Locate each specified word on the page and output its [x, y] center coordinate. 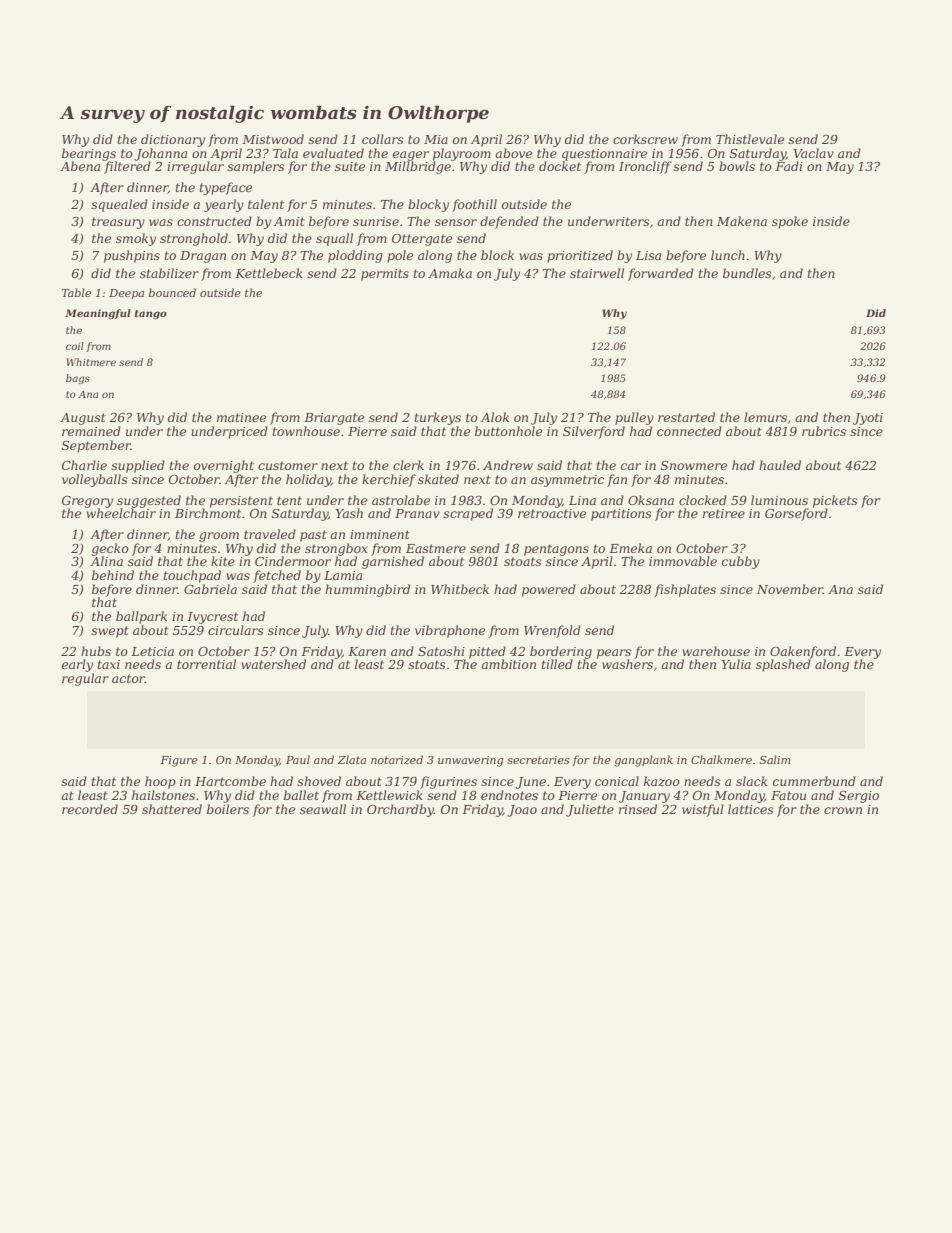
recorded [90, 809]
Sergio [859, 797]
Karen [367, 651]
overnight [224, 466]
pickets [835, 501]
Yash [349, 513]
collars [383, 139]
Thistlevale [750, 139]
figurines [448, 782]
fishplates [685, 590]
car [631, 466]
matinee [241, 417]
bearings [89, 154]
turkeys [437, 418]
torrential [206, 664]
